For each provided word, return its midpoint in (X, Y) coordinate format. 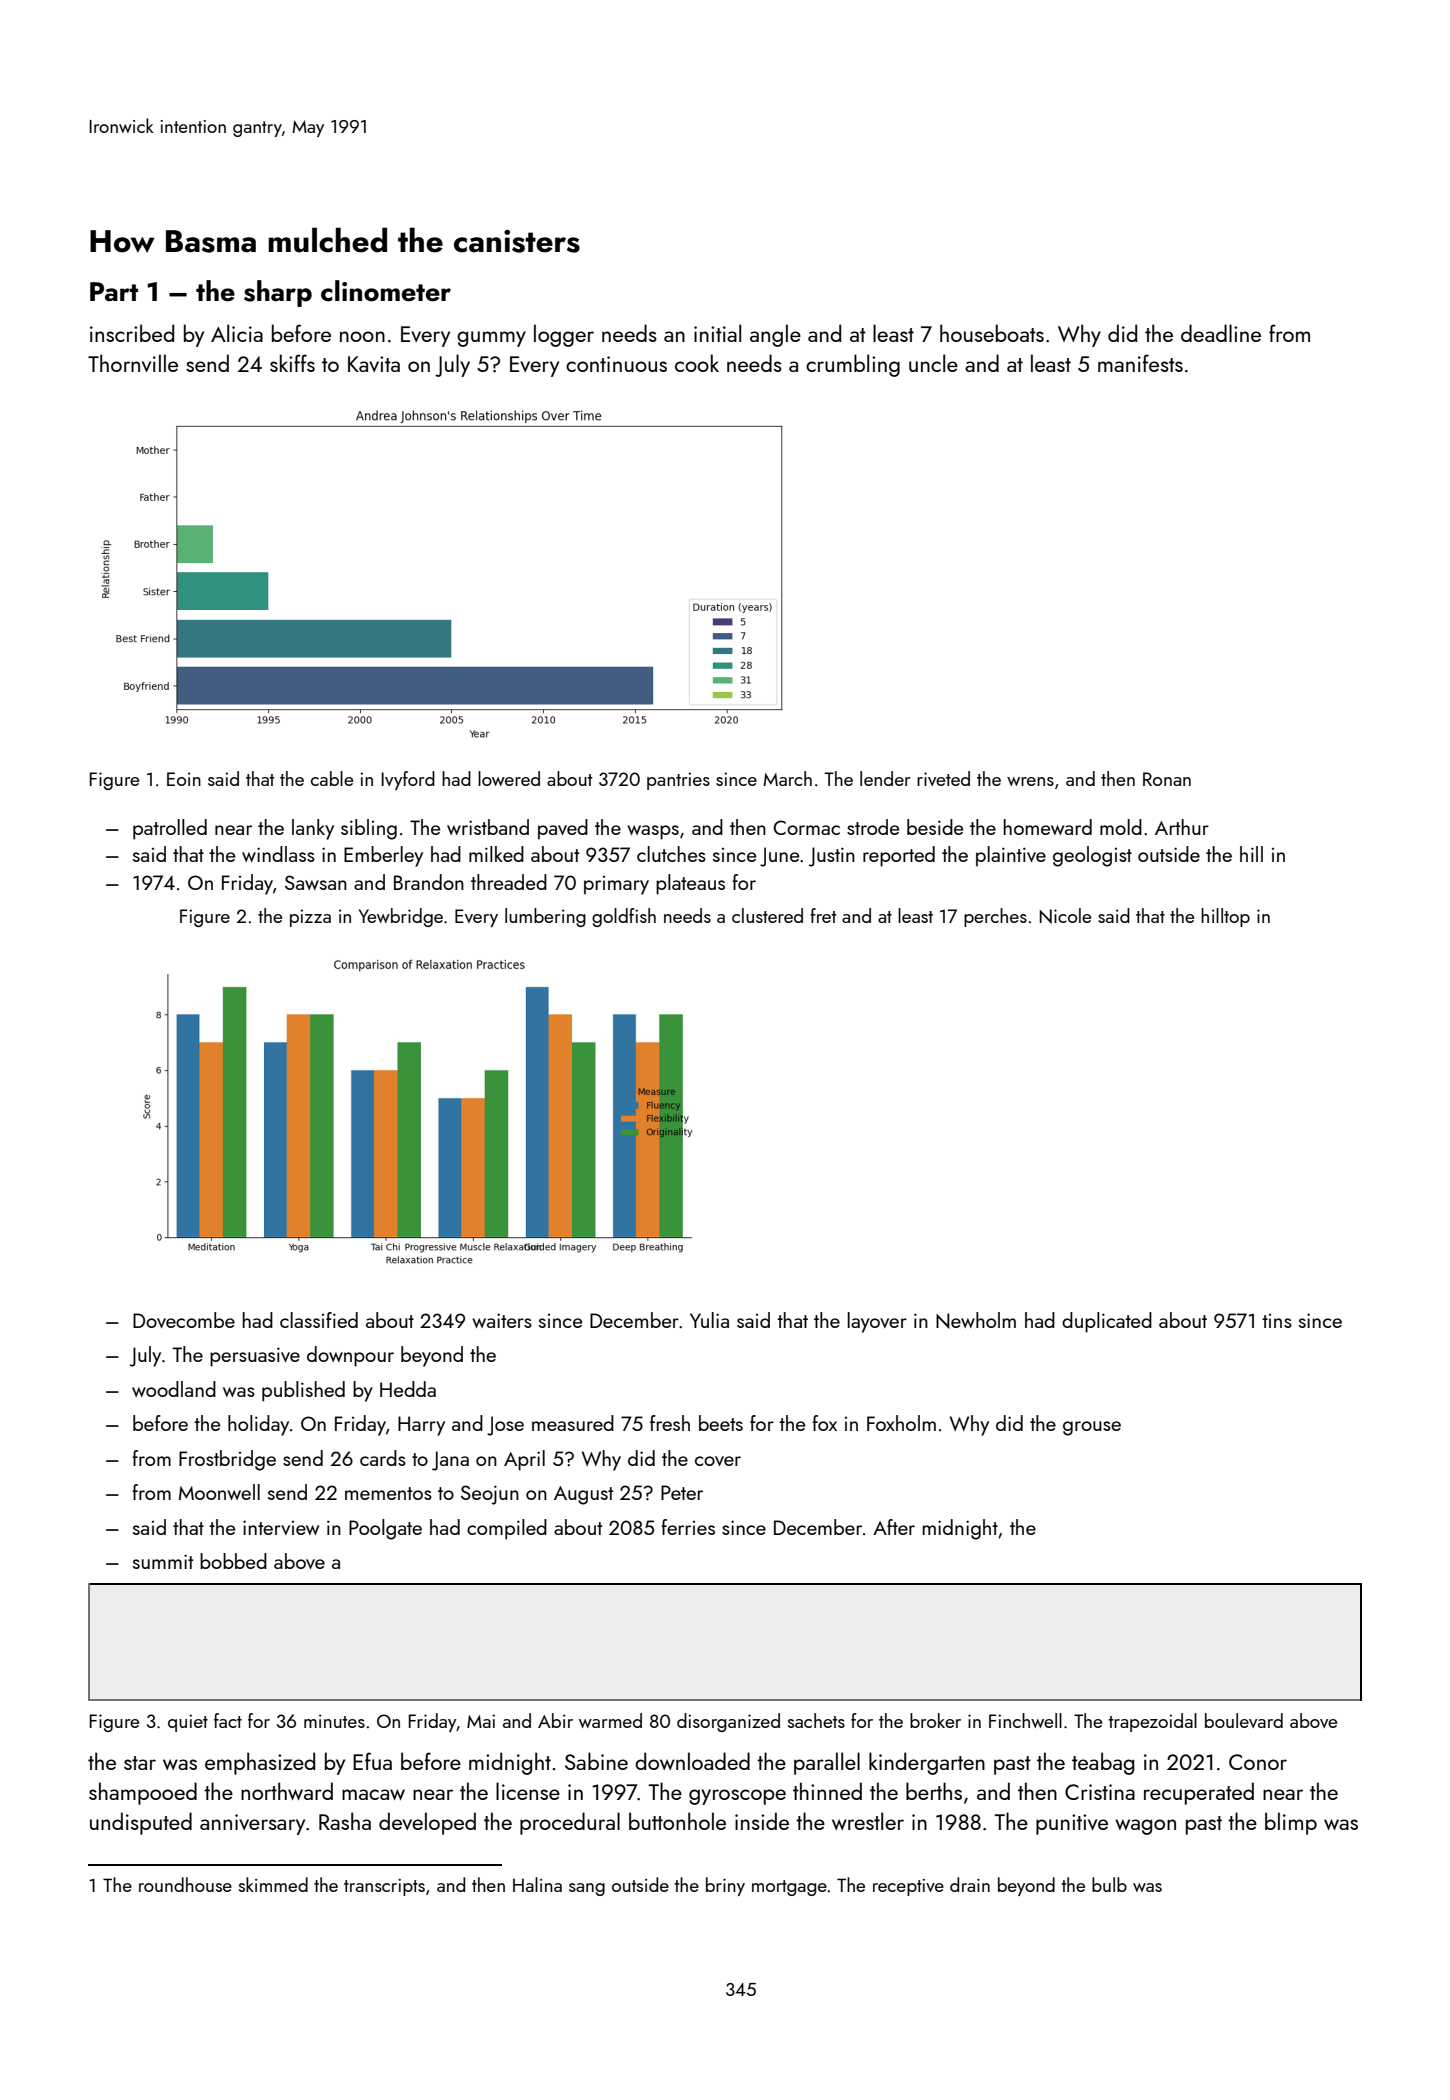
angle (775, 335)
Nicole (1065, 916)
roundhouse (185, 1884)
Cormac (806, 827)
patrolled (170, 829)
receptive (908, 1887)
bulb (1109, 1884)
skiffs (292, 363)
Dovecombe (184, 1320)
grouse (1092, 1428)
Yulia (709, 1320)
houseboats (992, 333)
